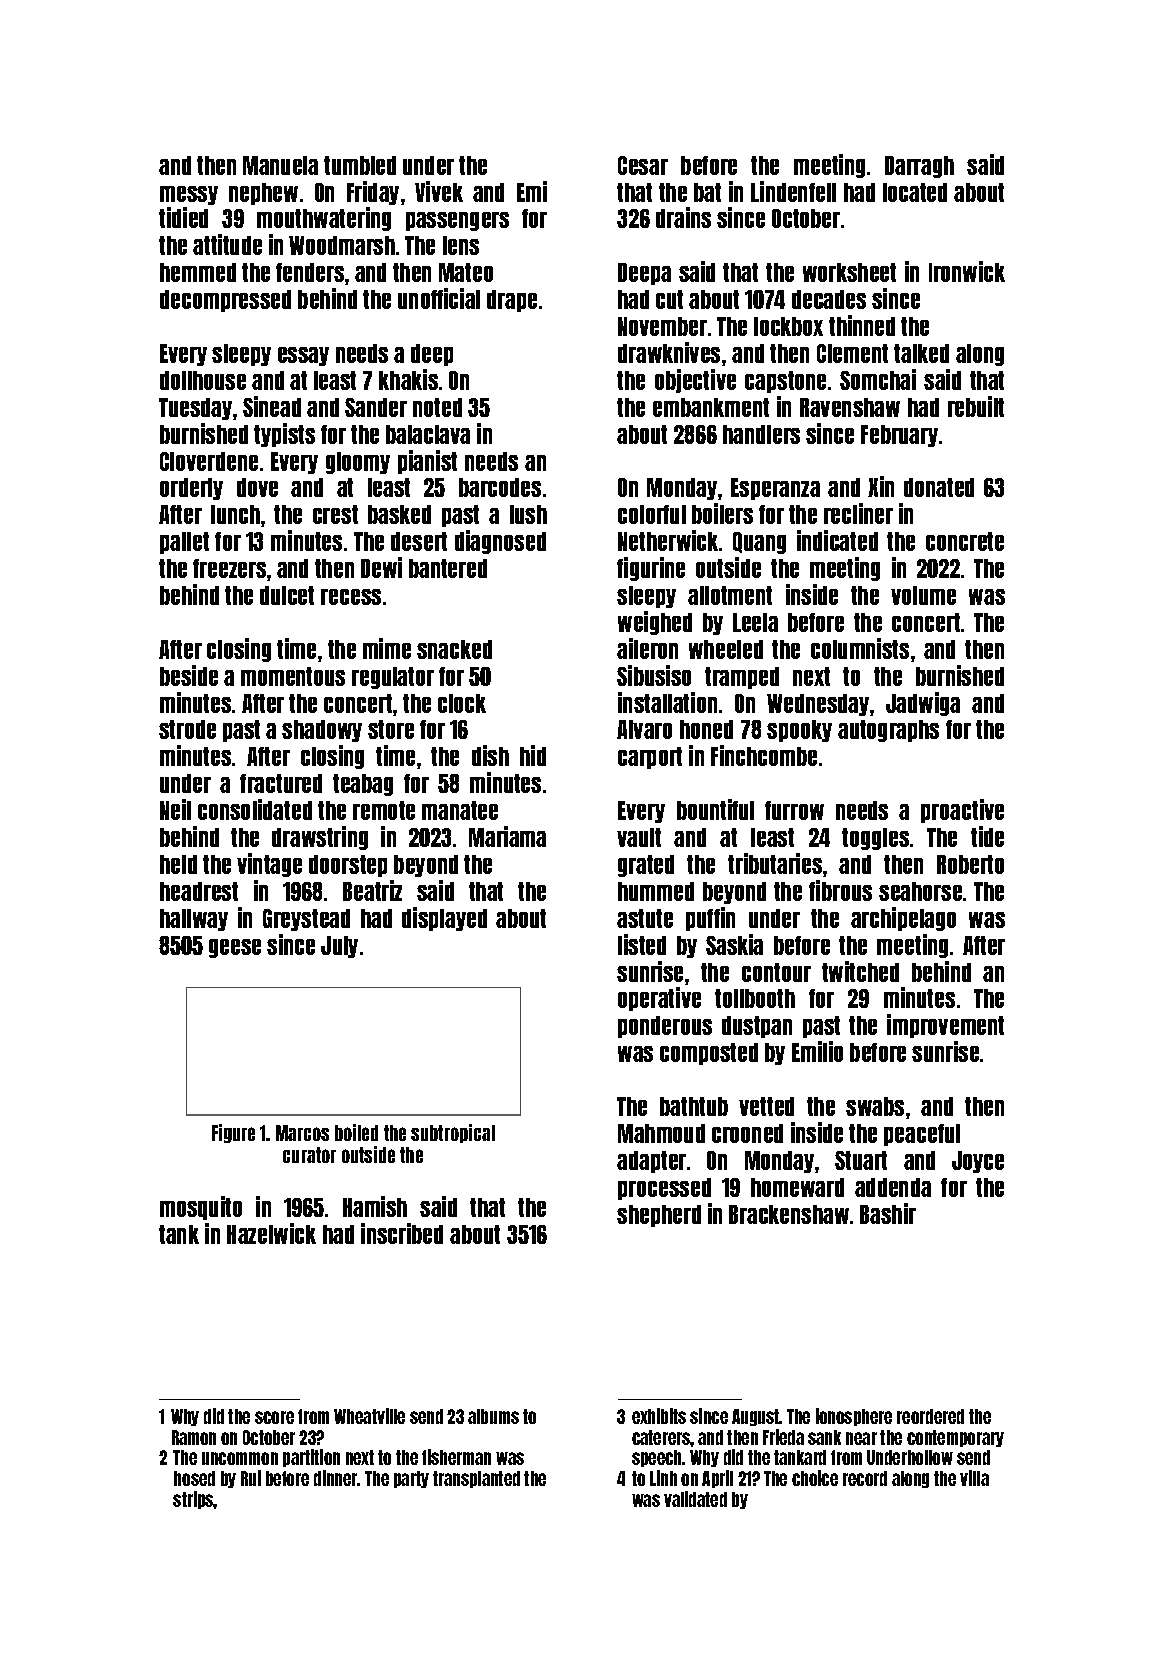 This screenshot has height=1654, width=1165. Describe the element at coordinates (372, 890) in the screenshot. I see `Beatriz` at that location.
